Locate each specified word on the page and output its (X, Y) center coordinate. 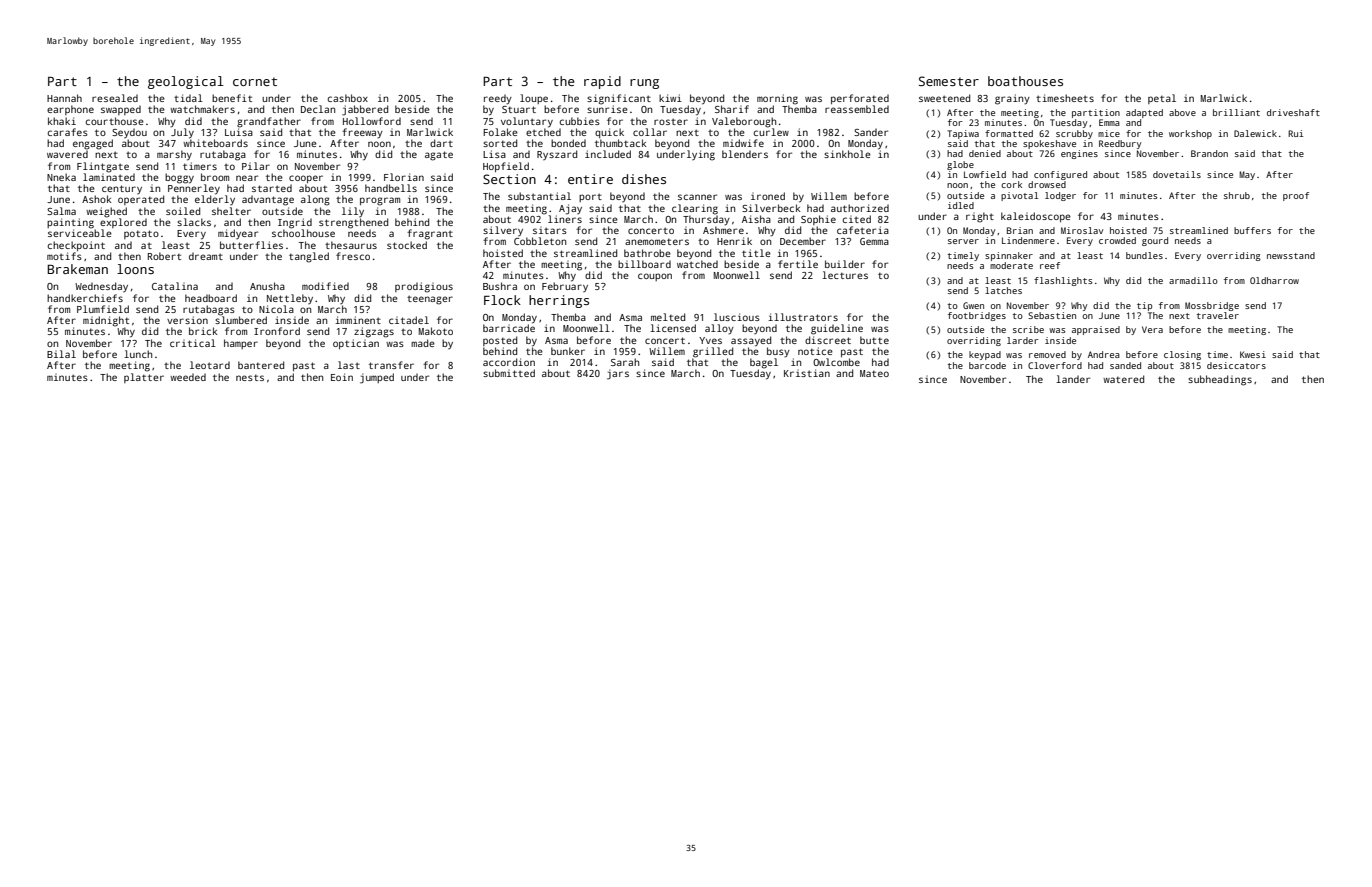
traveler (1218, 315)
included (608, 154)
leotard (210, 365)
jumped (377, 378)
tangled (309, 257)
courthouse (114, 121)
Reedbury (1120, 144)
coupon (655, 277)
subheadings (1220, 380)
